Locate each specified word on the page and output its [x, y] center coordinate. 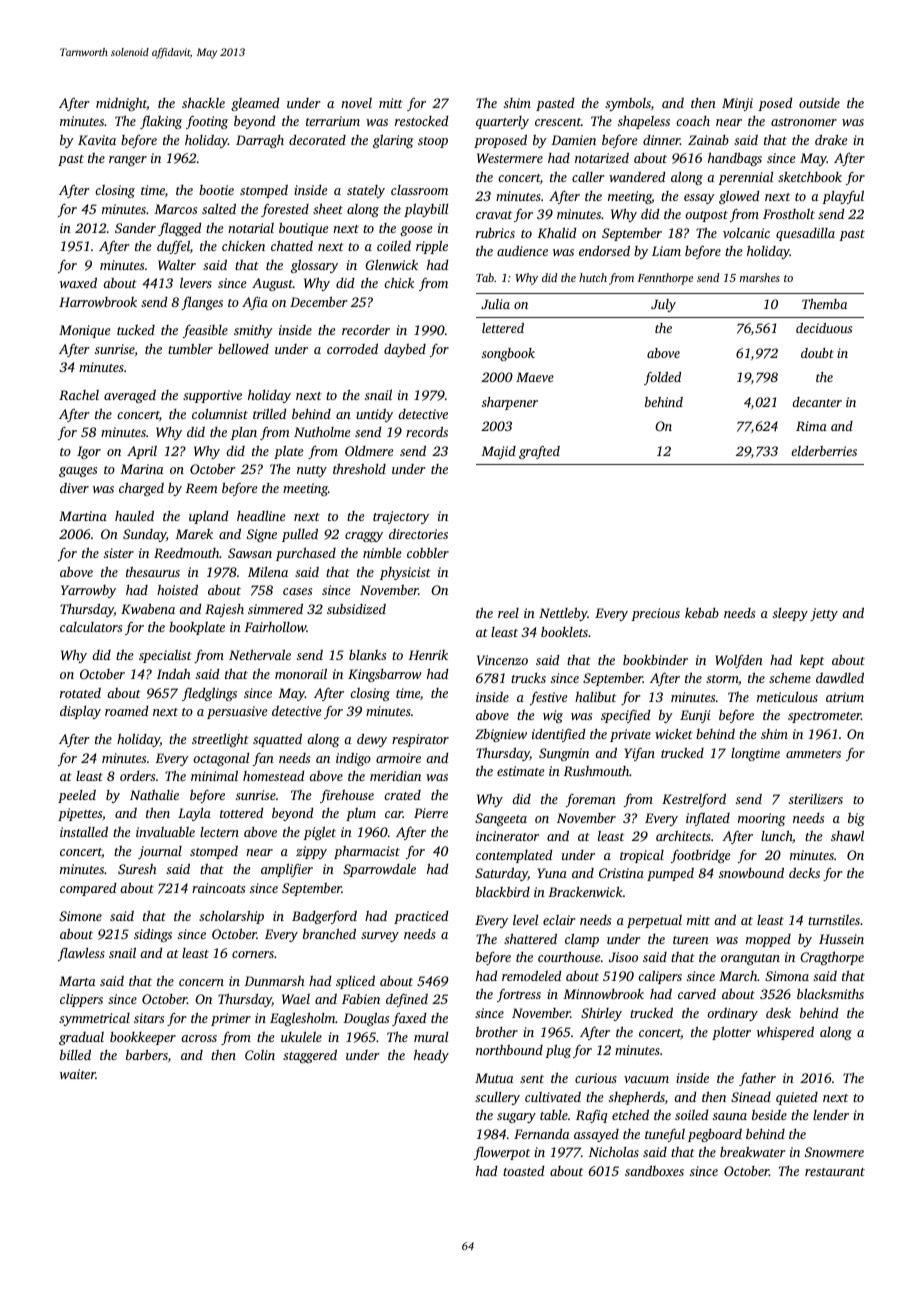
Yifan [639, 754]
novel [356, 103]
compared [88, 889]
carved [697, 994]
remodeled [531, 975]
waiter [78, 1074]
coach [693, 121]
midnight [121, 104]
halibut [595, 696]
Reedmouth [187, 553]
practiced [421, 917]
